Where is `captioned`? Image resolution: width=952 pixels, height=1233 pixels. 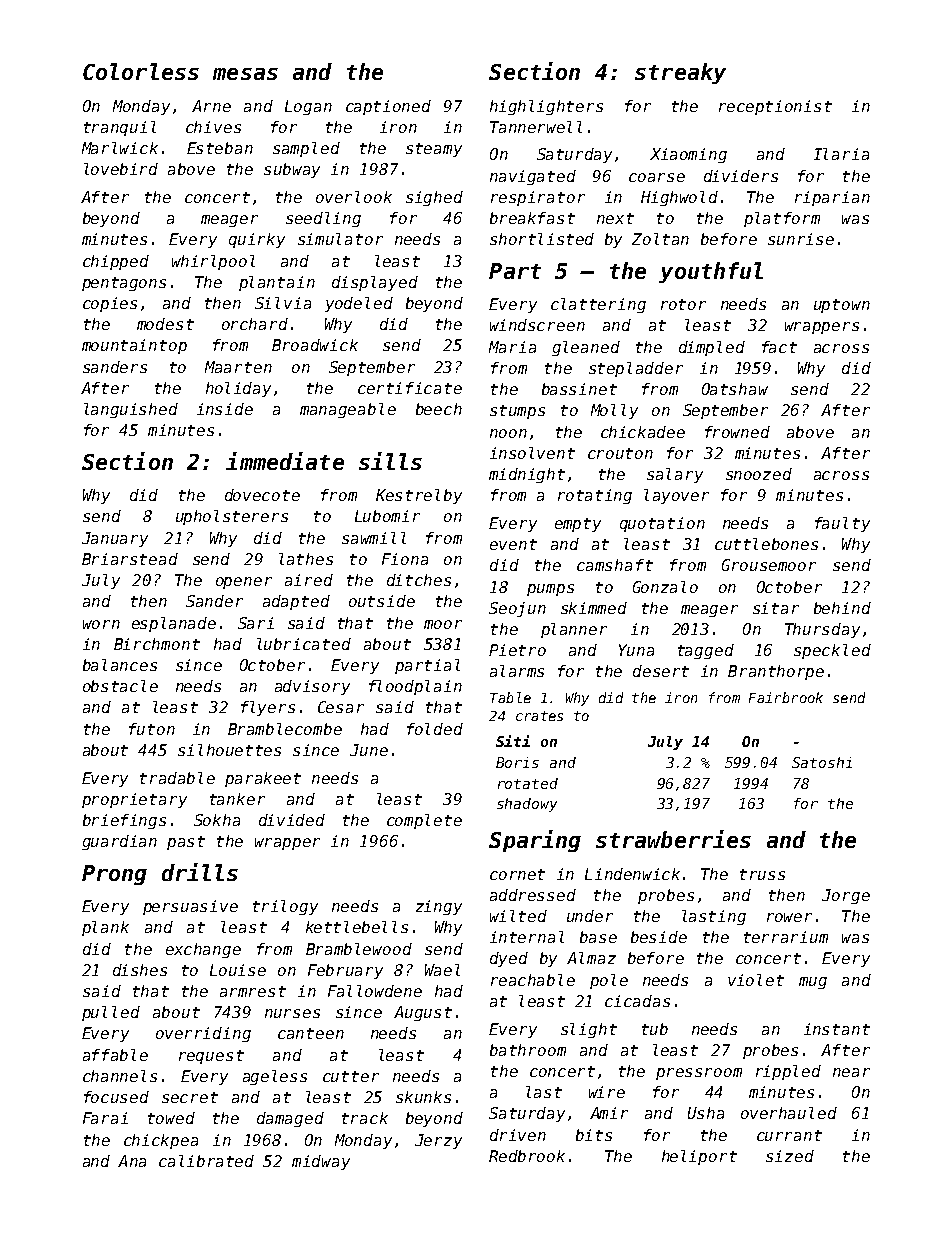
captioned is located at coordinates (388, 107).
